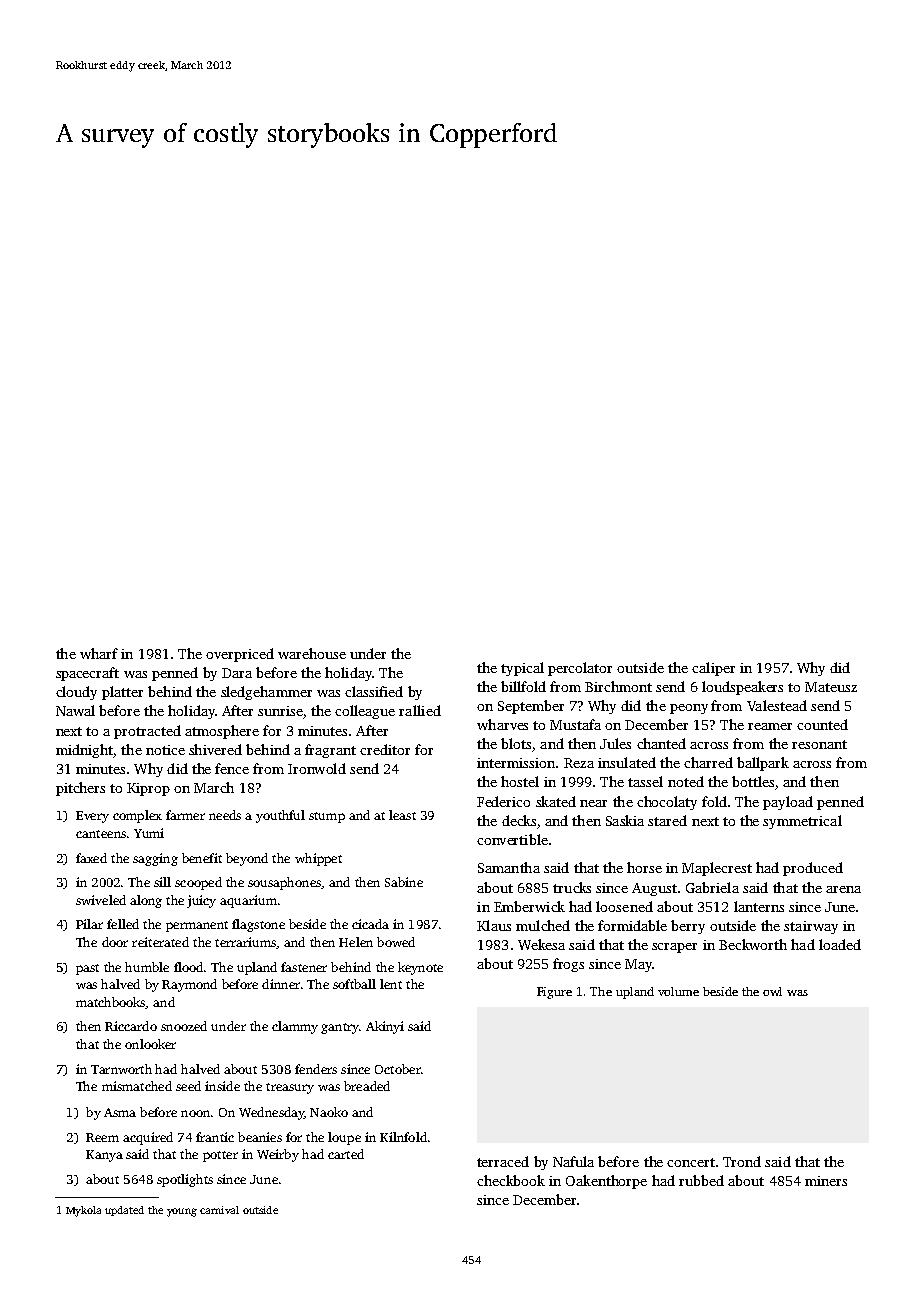 This screenshot has height=1314, width=924. I want to click on matchbooks, so click(111, 1003).
